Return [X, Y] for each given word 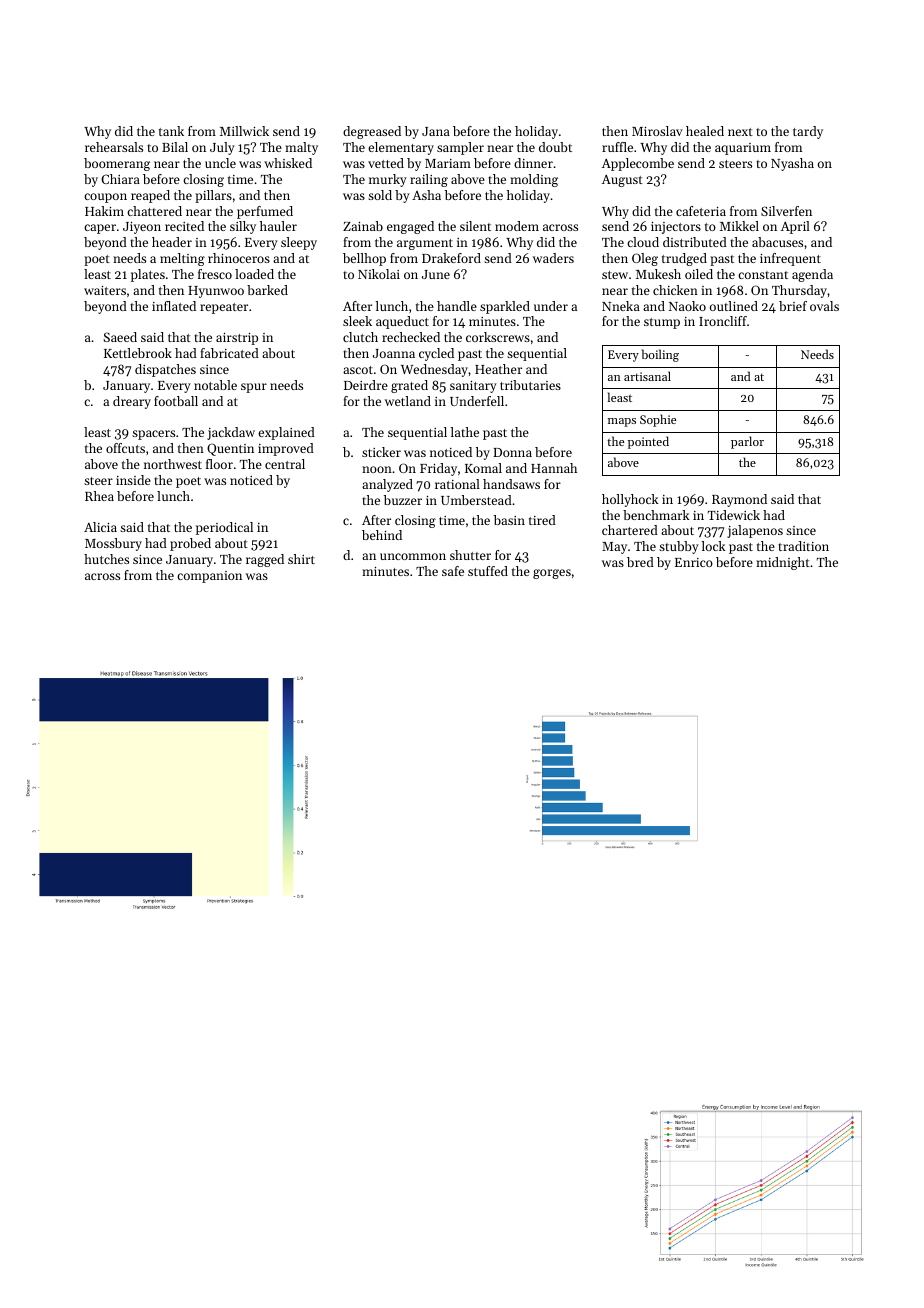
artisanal [647, 376]
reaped [150, 196]
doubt [555, 147]
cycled [436, 354]
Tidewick [734, 515]
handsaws [511, 484]
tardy [808, 132]
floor [219, 464]
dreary [132, 402]
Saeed [120, 337]
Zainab [363, 226]
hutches [106, 559]
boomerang [117, 164]
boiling [660, 355]
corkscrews [498, 337]
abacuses [777, 242]
